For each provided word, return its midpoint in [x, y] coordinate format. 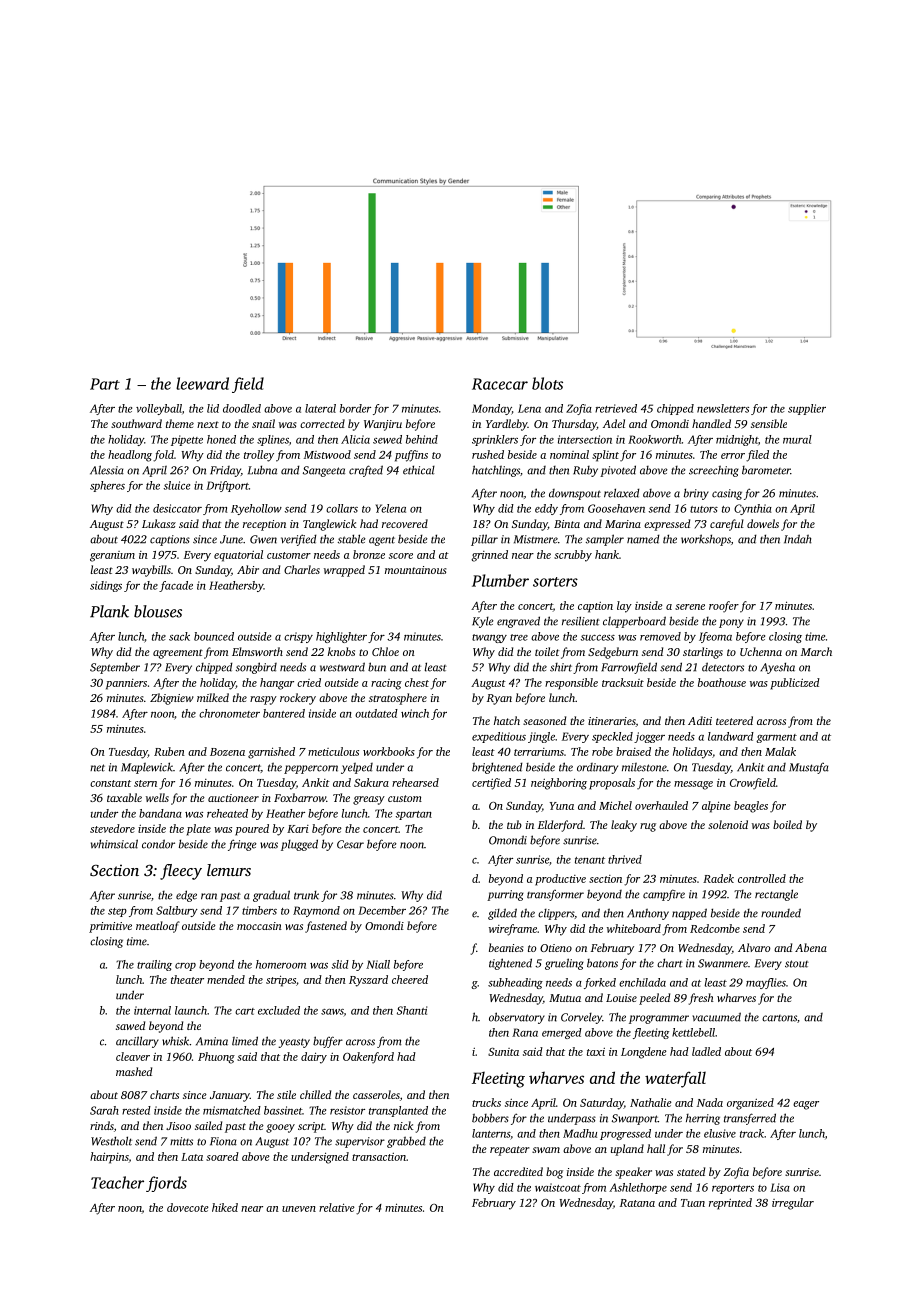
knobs [341, 651]
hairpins [109, 1158]
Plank [109, 611]
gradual [271, 896]
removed [660, 636]
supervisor [360, 1142]
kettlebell [693, 1032]
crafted [366, 471]
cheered [410, 979]
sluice [177, 485]
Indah [798, 539]
